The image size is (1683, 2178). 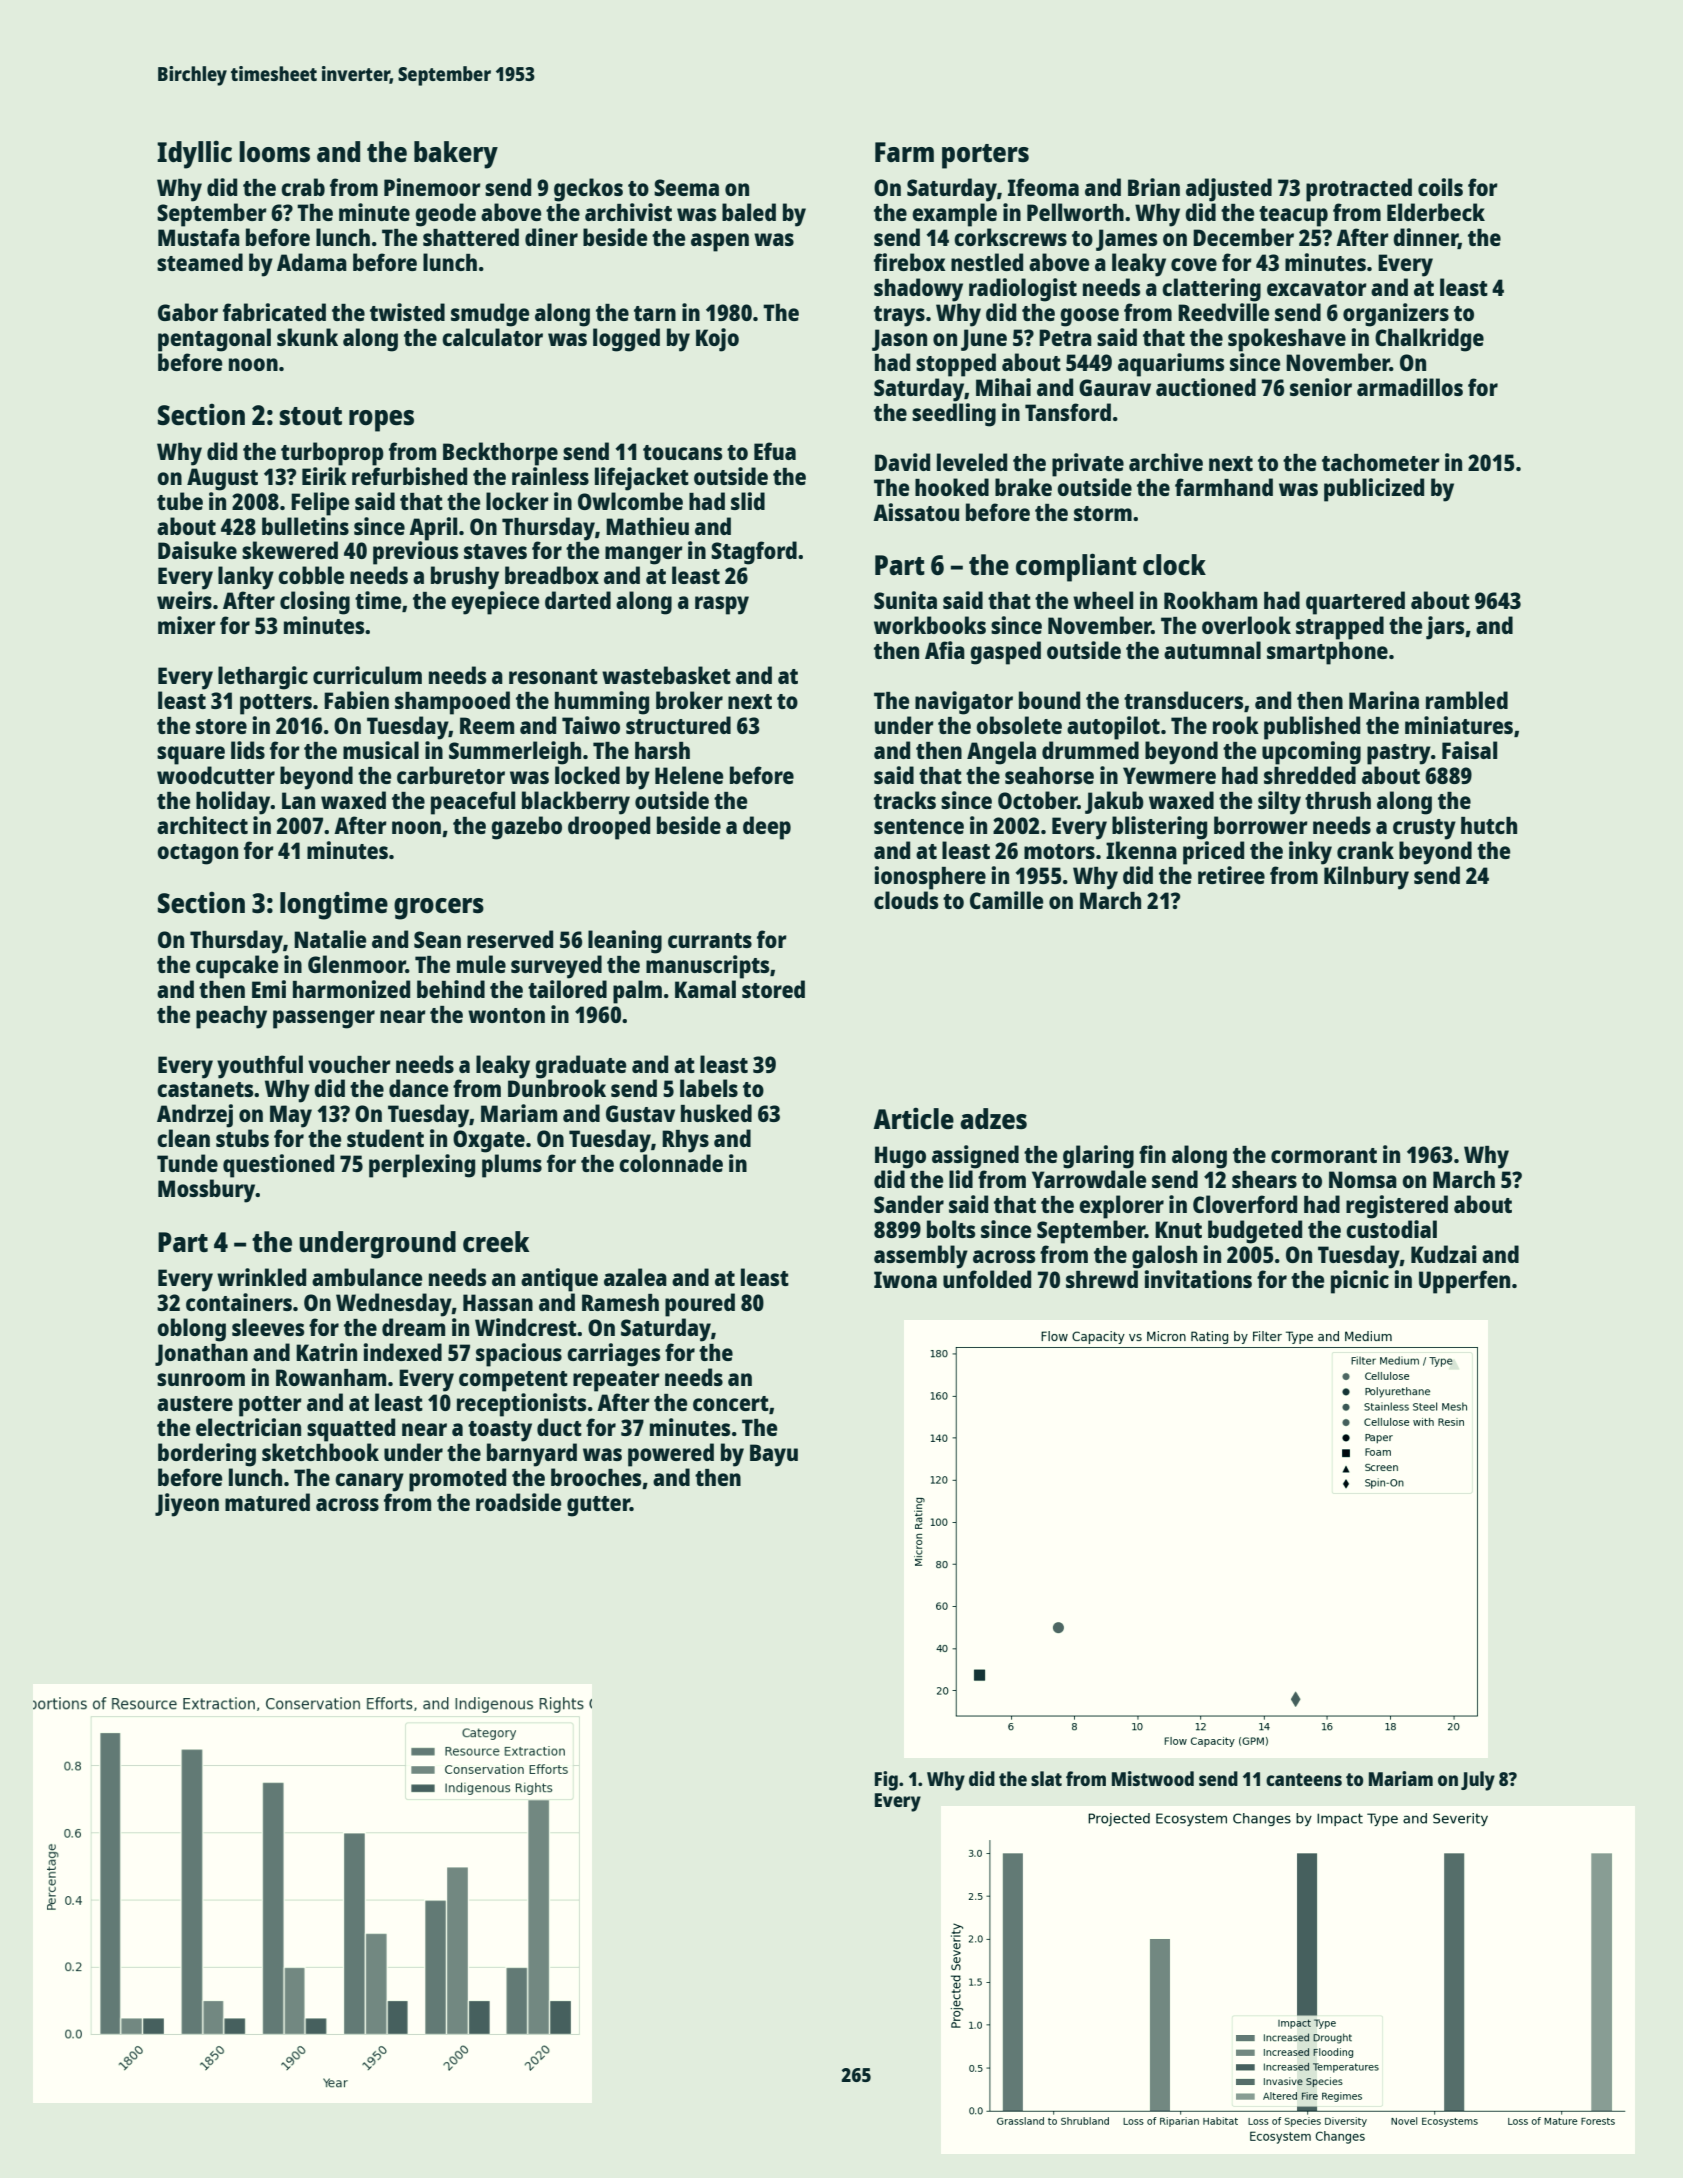 I want to click on smartphone, so click(x=1327, y=653).
